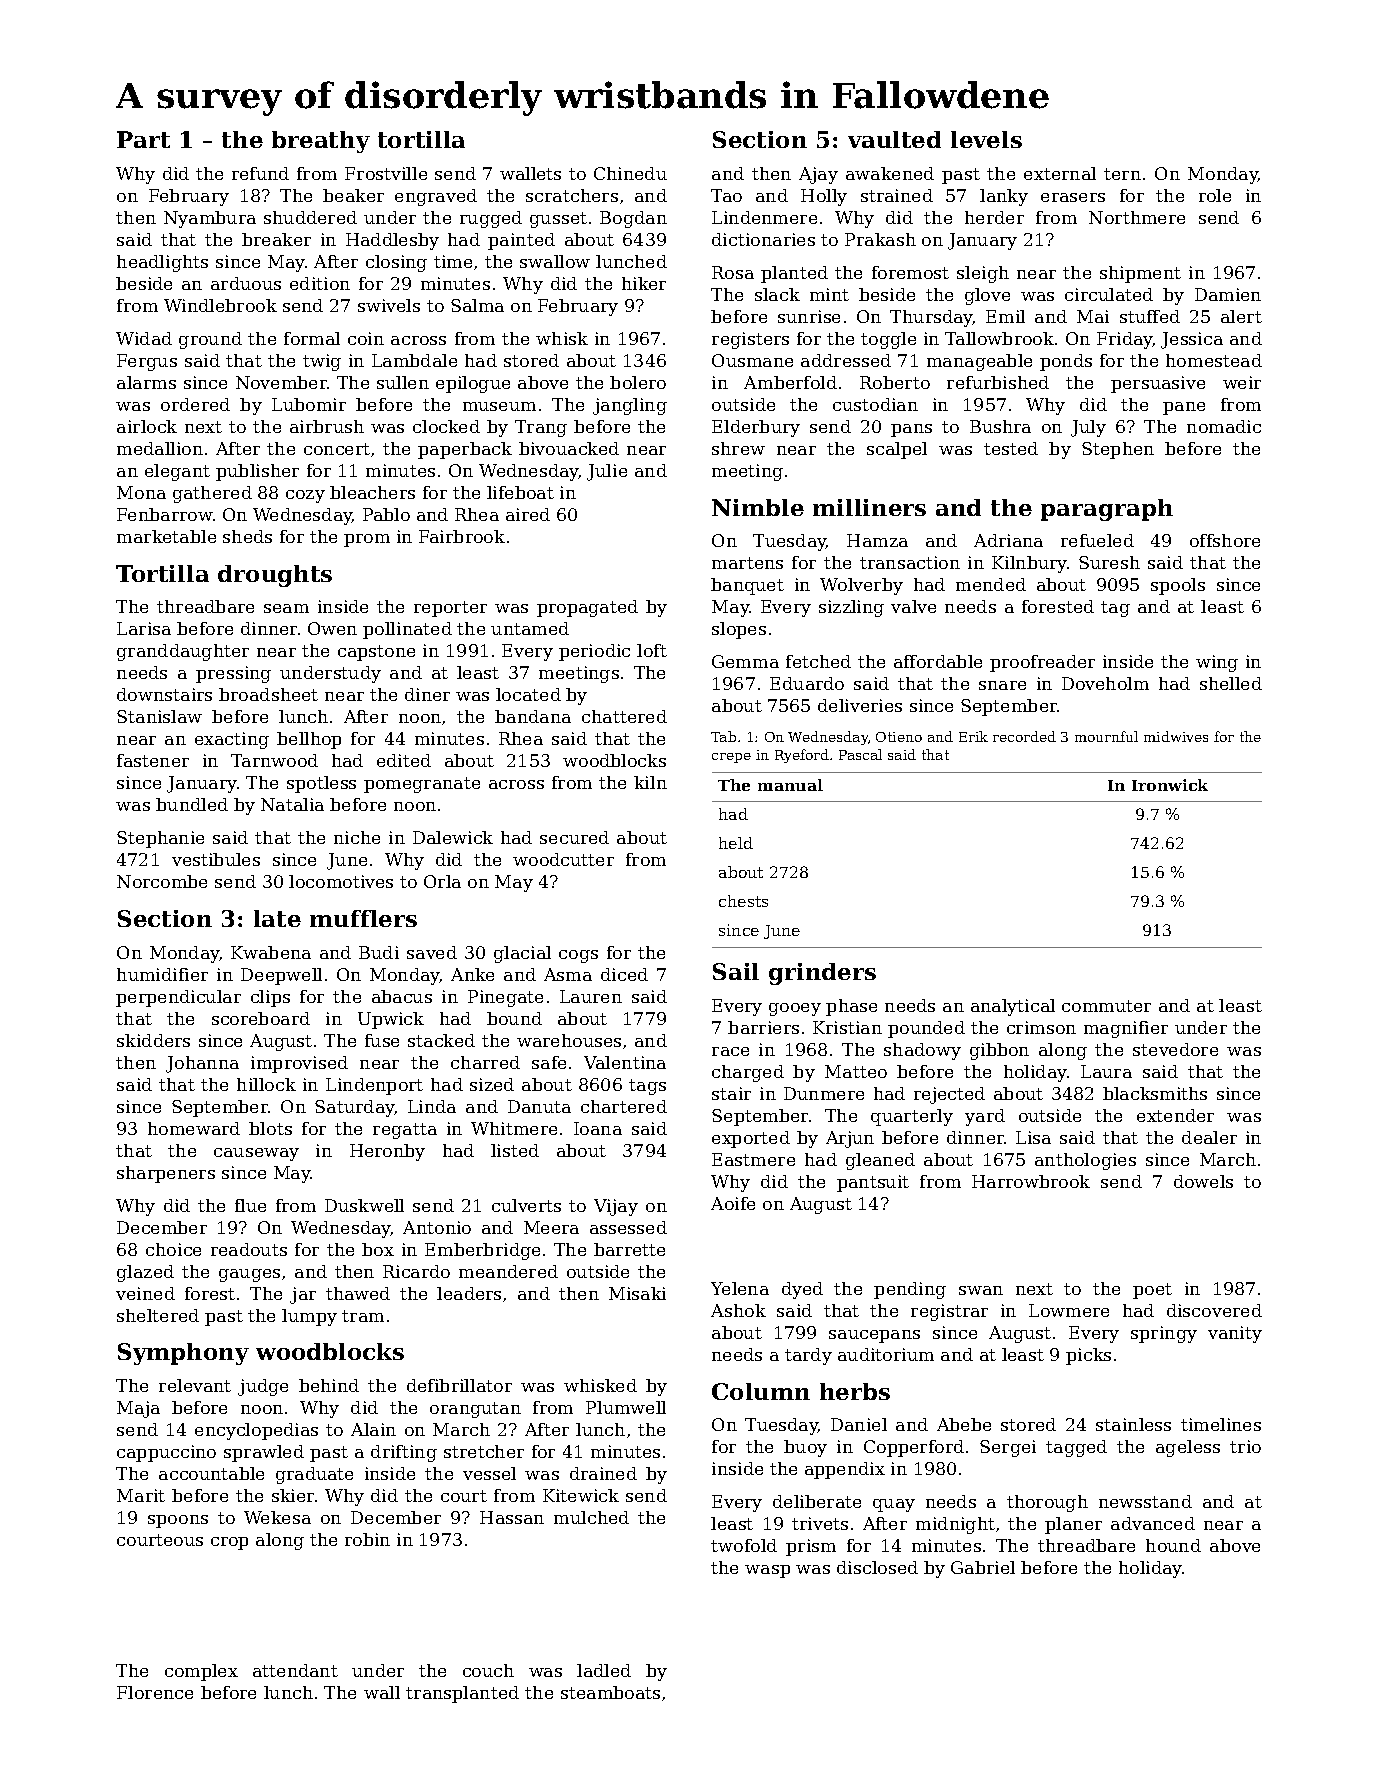 The width and height of the document is (1379, 1785). I want to click on relevant, so click(195, 1385).
